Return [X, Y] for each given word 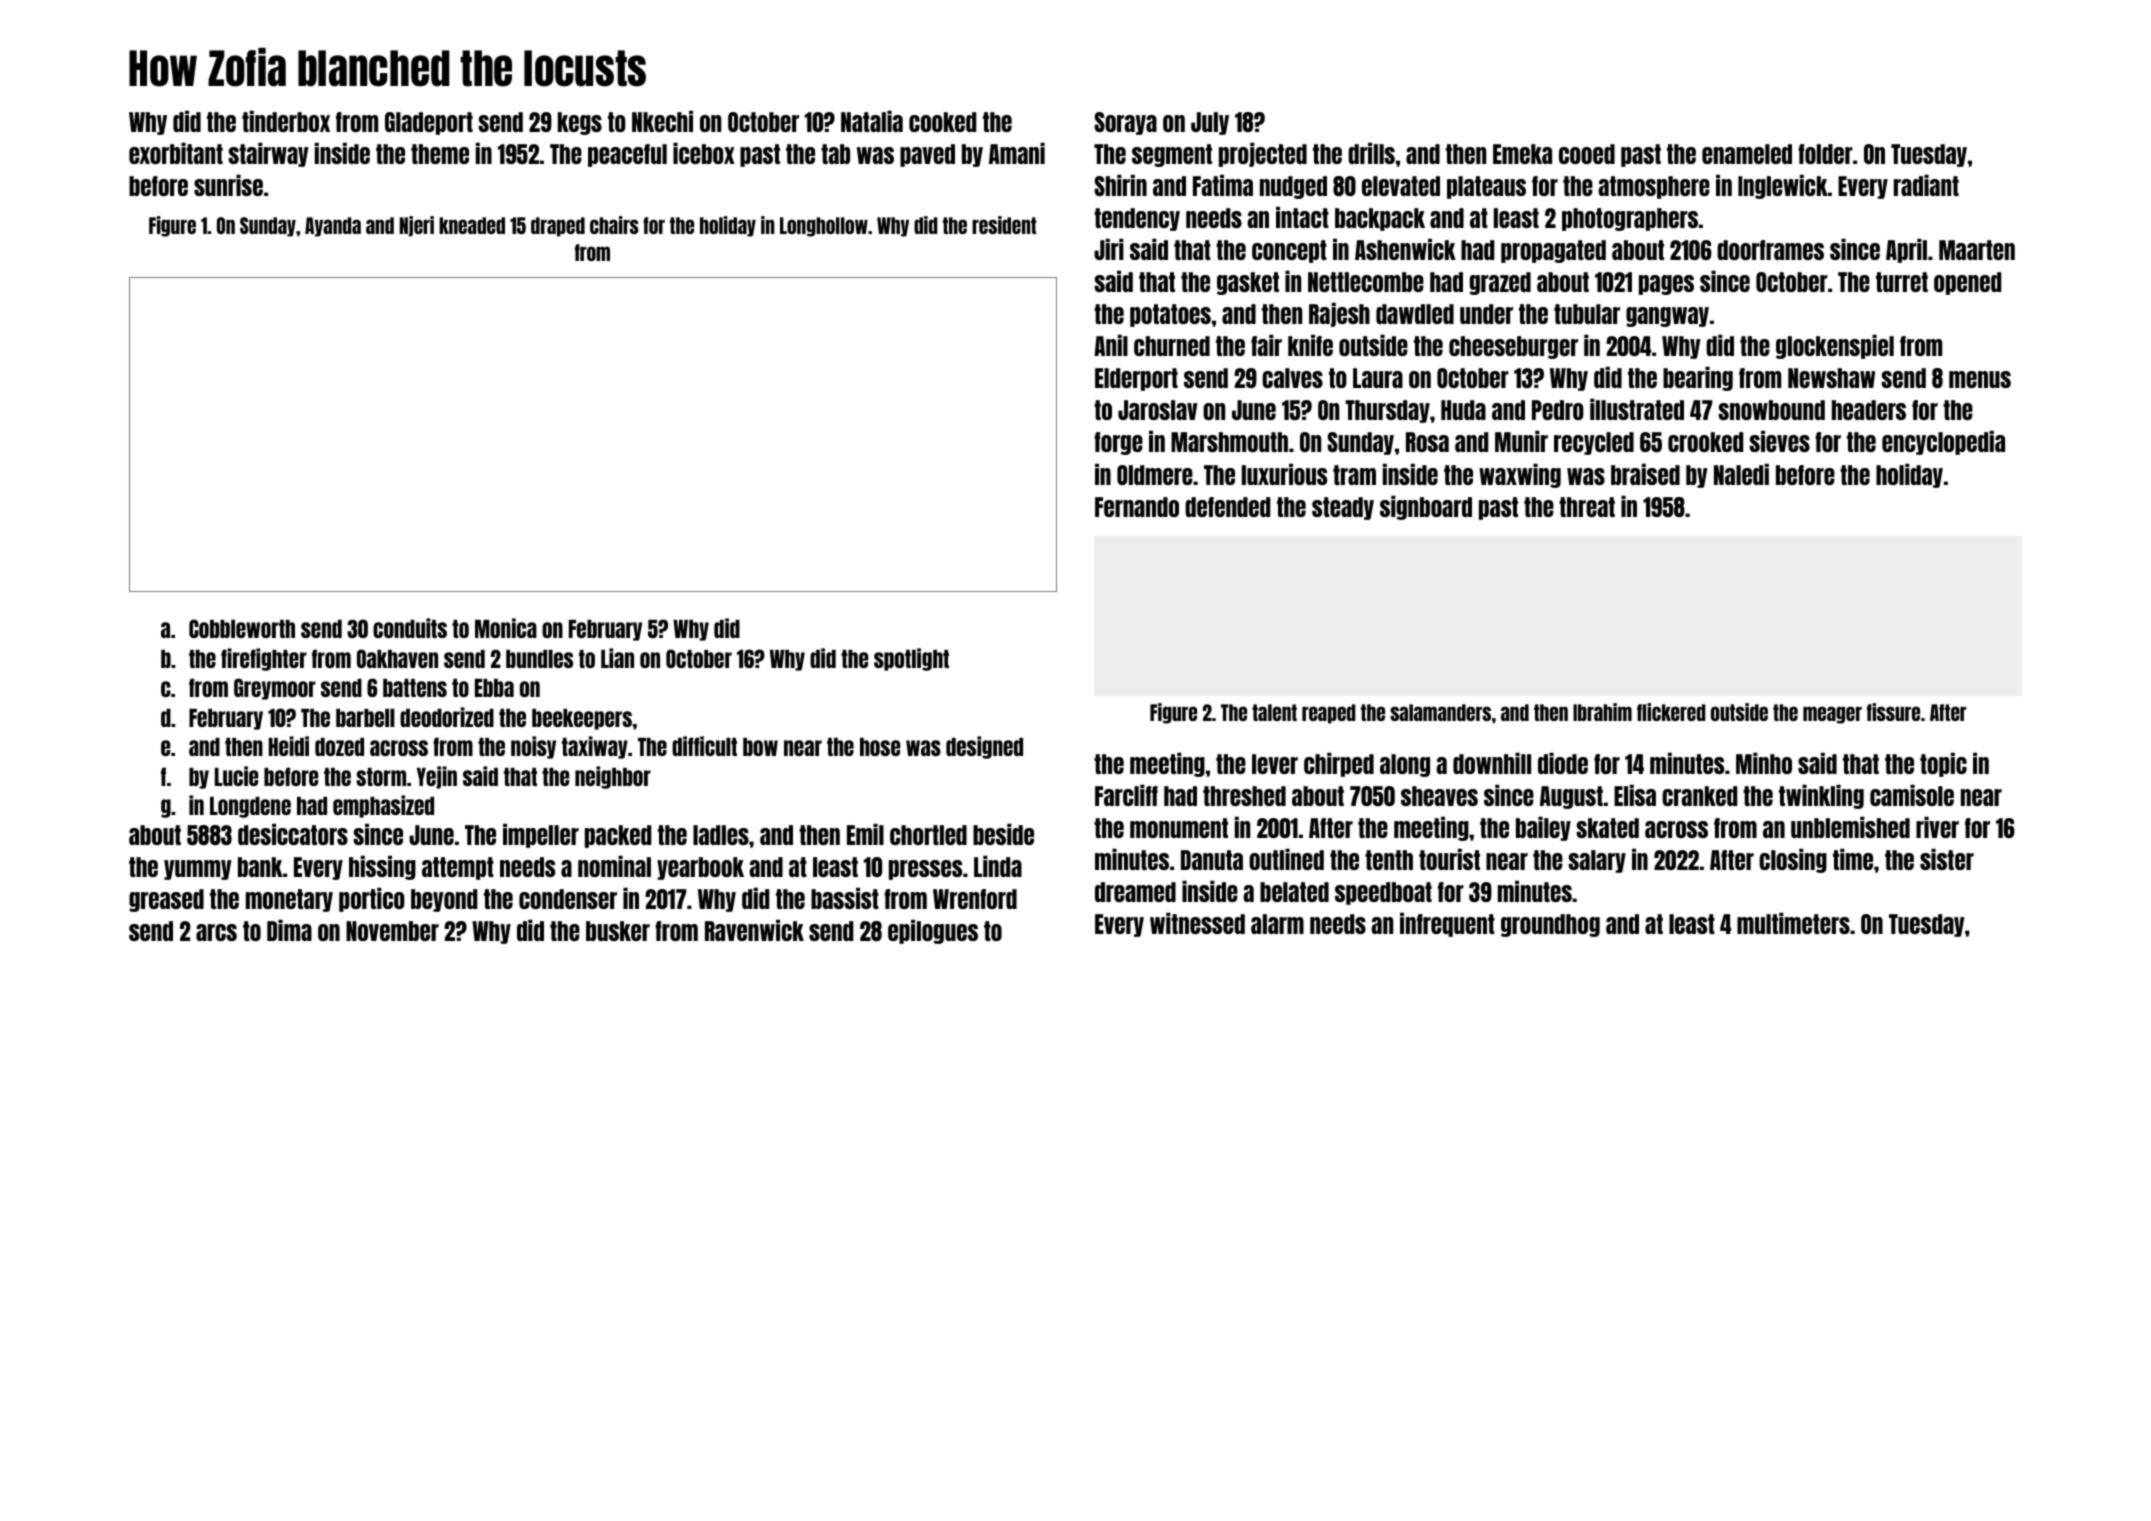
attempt [458, 868]
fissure [1893, 712]
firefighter [264, 659]
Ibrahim [1602, 712]
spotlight [911, 659]
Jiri [1109, 249]
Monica [506, 628]
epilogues [933, 931]
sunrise [228, 185]
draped [558, 227]
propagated [1553, 251]
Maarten [1977, 250]
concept [1289, 251]
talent [1274, 712]
